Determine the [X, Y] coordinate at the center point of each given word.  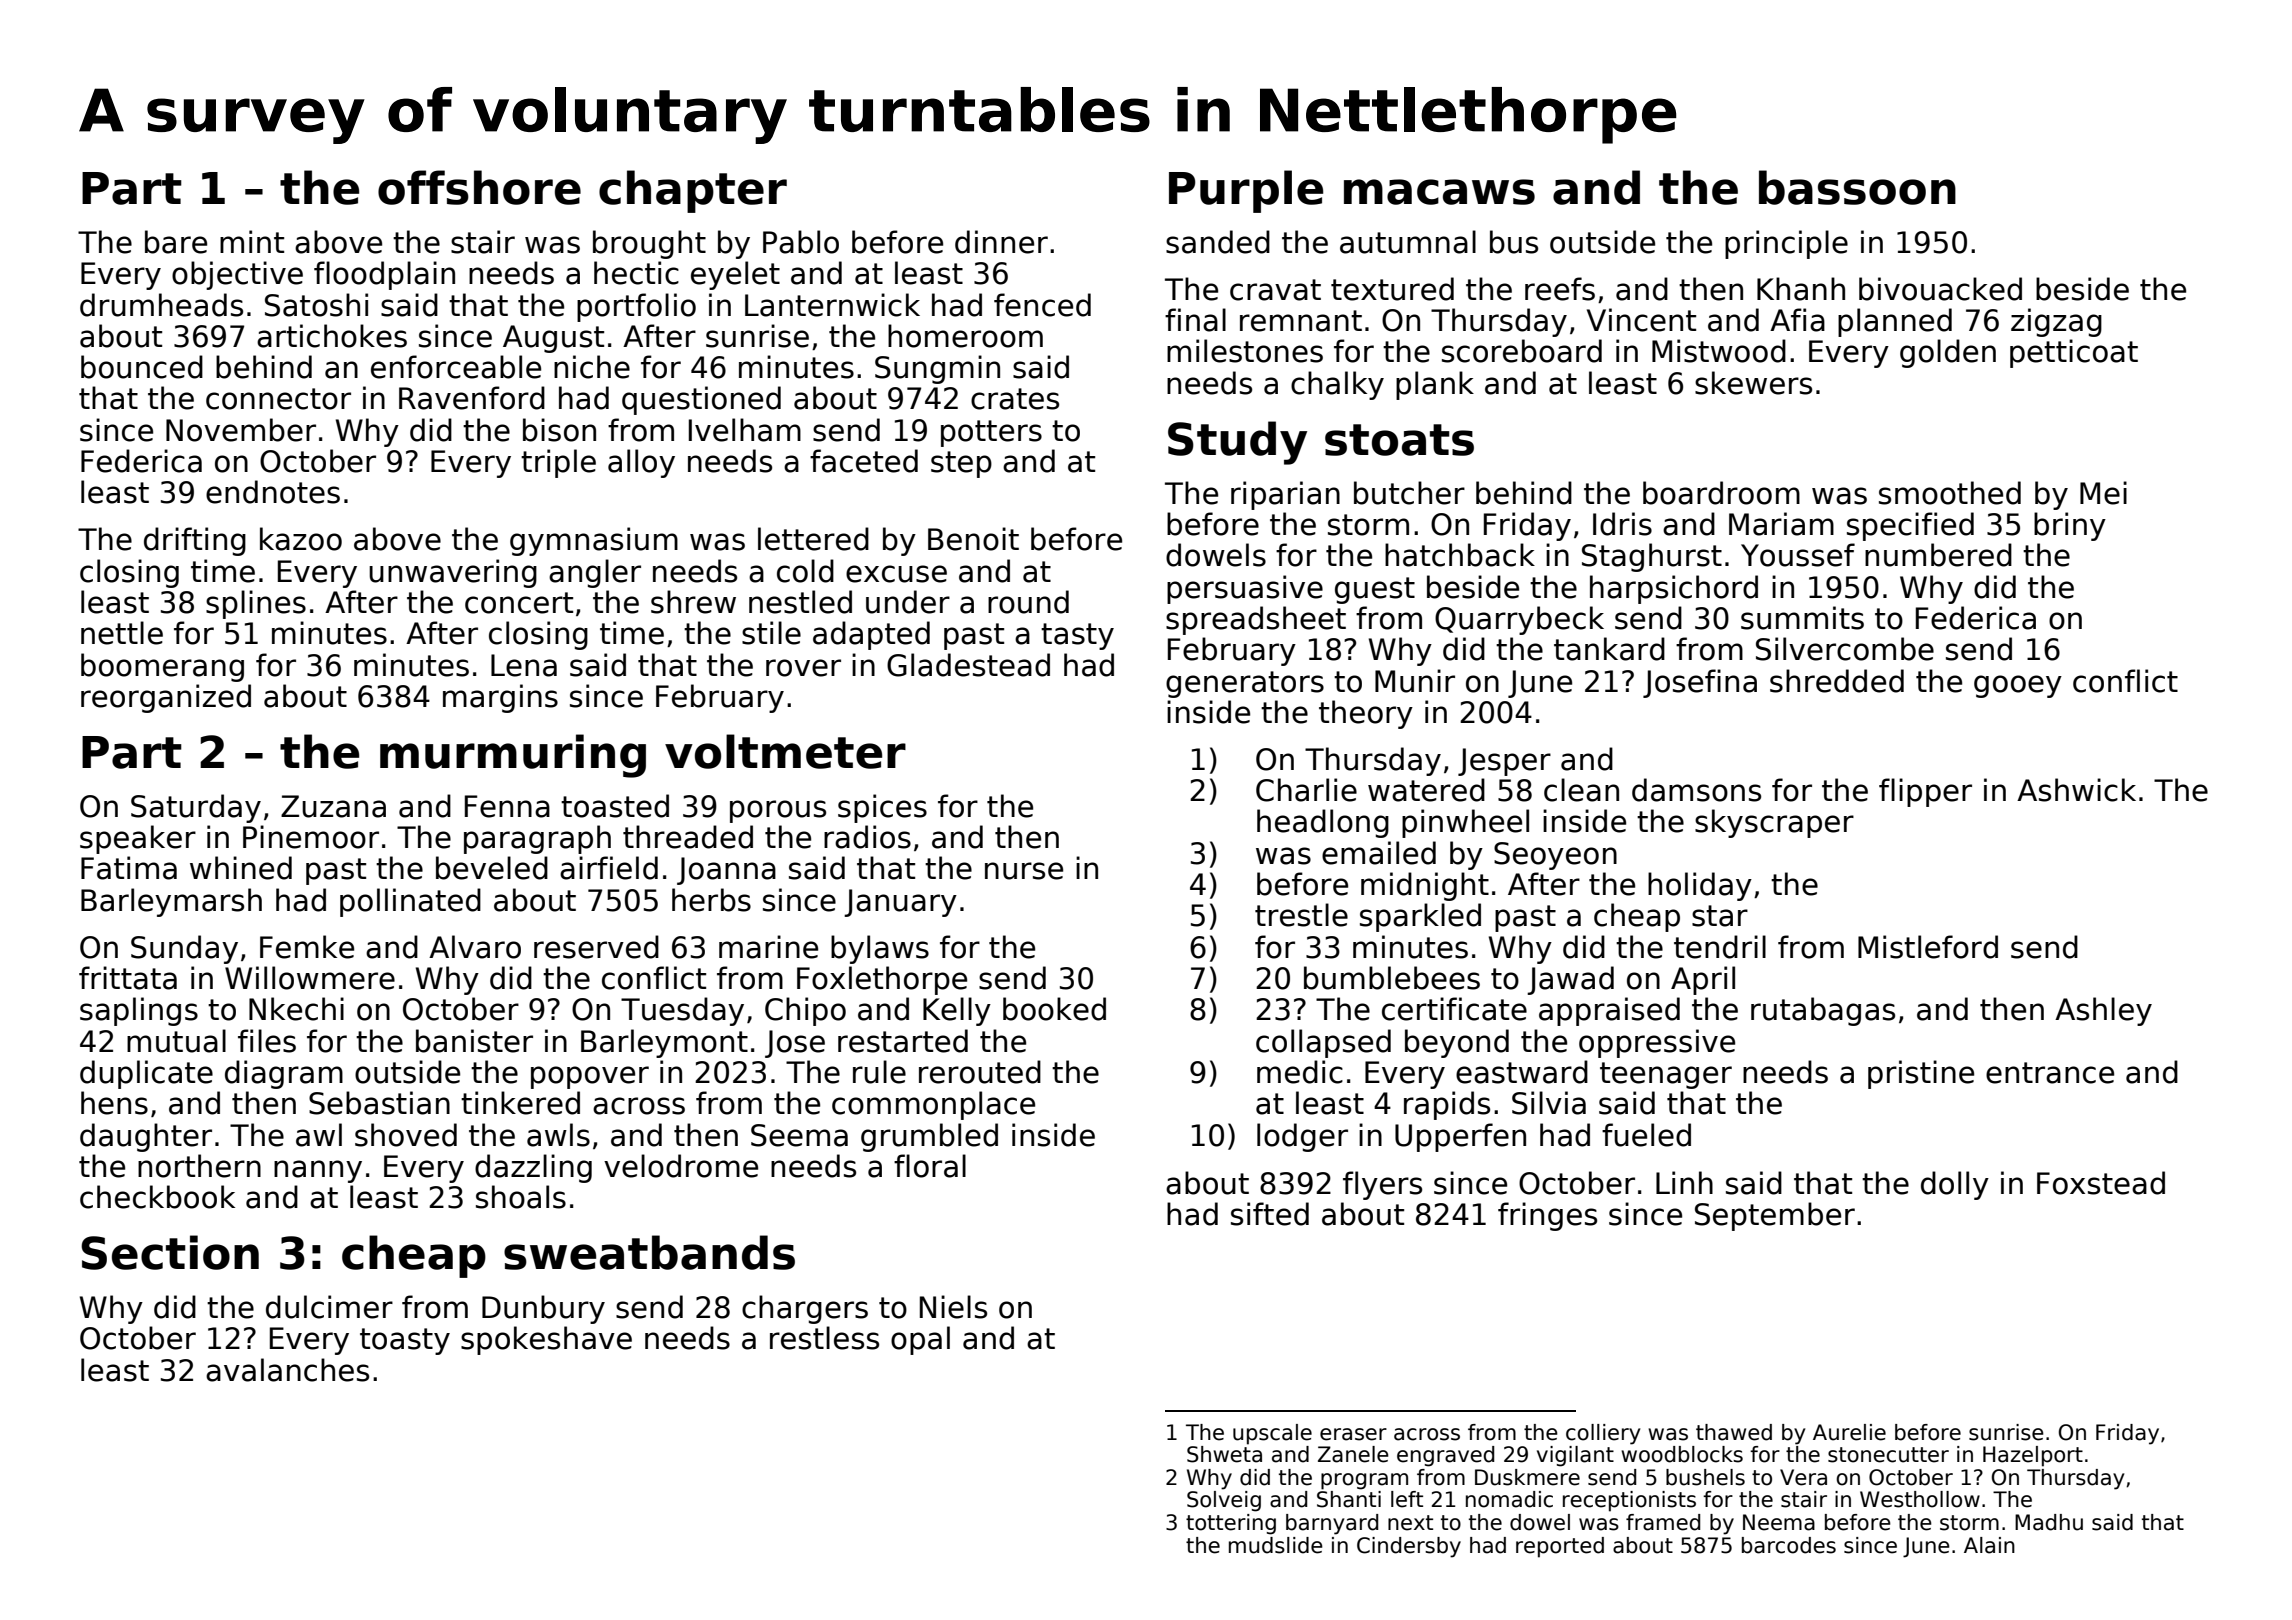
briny [2070, 526]
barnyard [1332, 1524]
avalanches [287, 1370]
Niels [953, 1307]
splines [256, 604]
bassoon [1857, 187]
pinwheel [1465, 823]
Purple [1246, 191]
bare [176, 242]
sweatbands [649, 1252]
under [908, 602]
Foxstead [2101, 1183]
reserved [596, 947]
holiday [1700, 886]
